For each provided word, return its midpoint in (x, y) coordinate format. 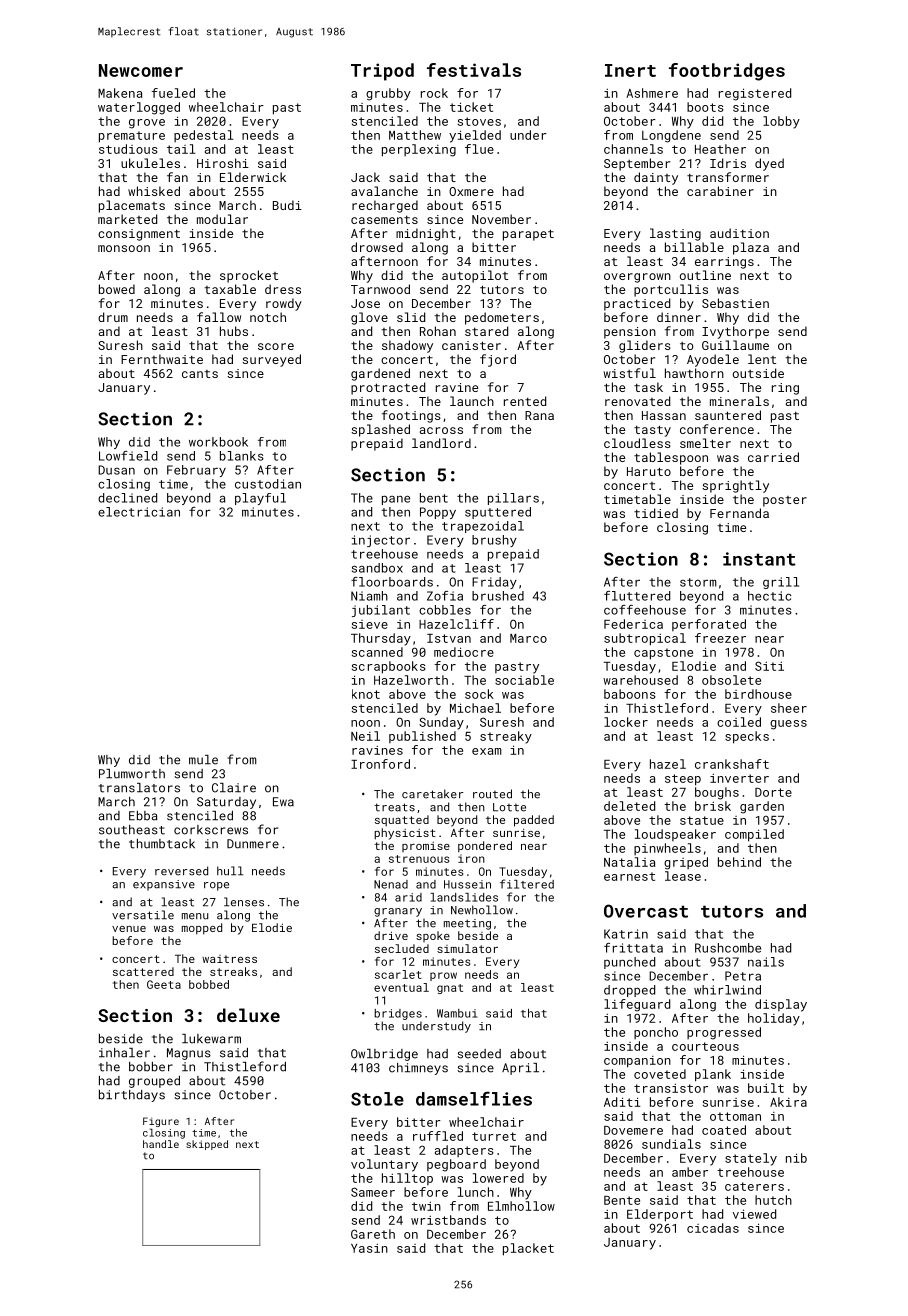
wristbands (448, 1220)
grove (147, 124)
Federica (633, 624)
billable (694, 247)
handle (161, 1144)
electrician (139, 512)
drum (113, 317)
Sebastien (735, 303)
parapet (528, 235)
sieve (370, 624)
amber (690, 1172)
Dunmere (253, 844)
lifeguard (637, 1005)
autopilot (475, 276)
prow (443, 976)
